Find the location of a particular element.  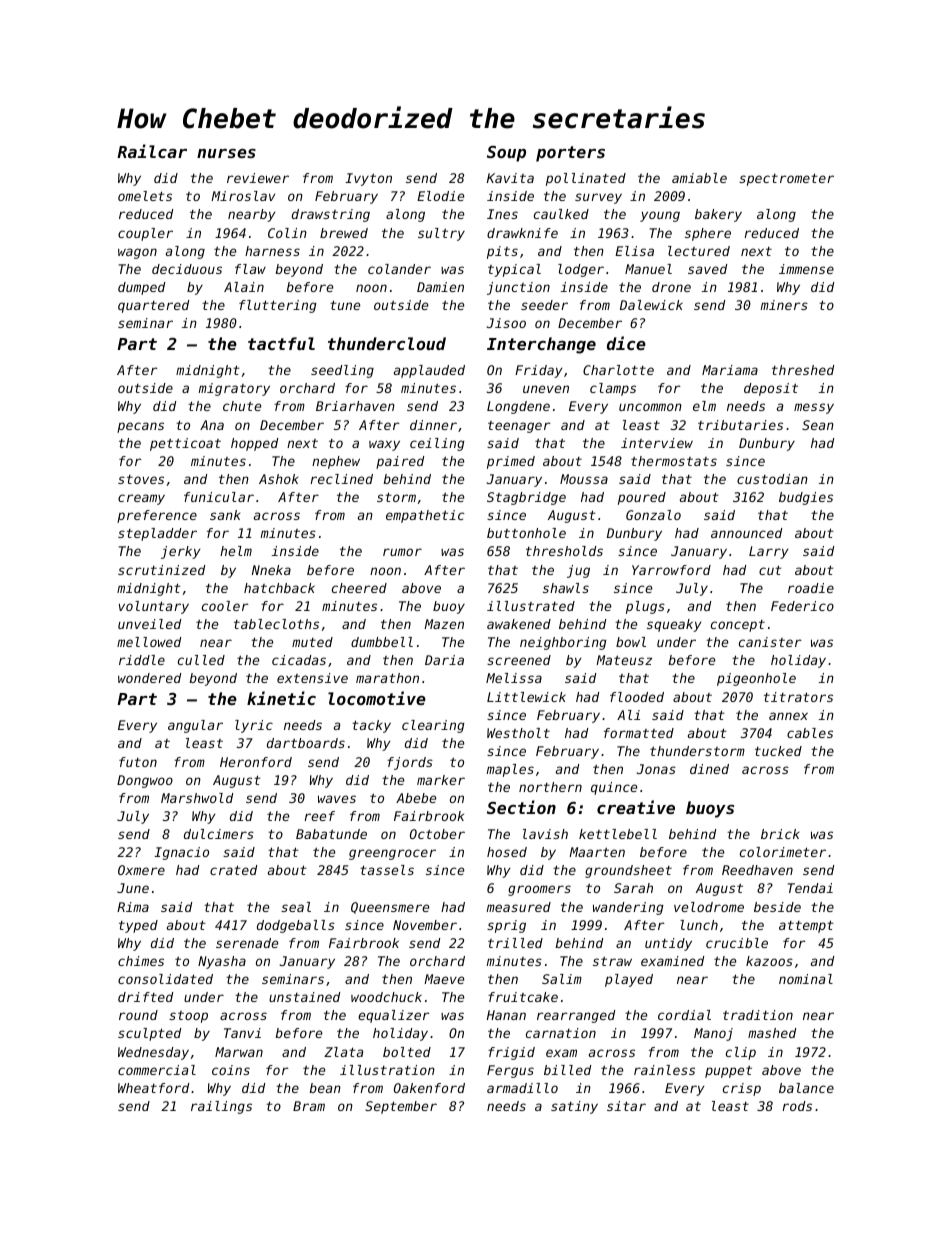

dined is located at coordinates (709, 769).
